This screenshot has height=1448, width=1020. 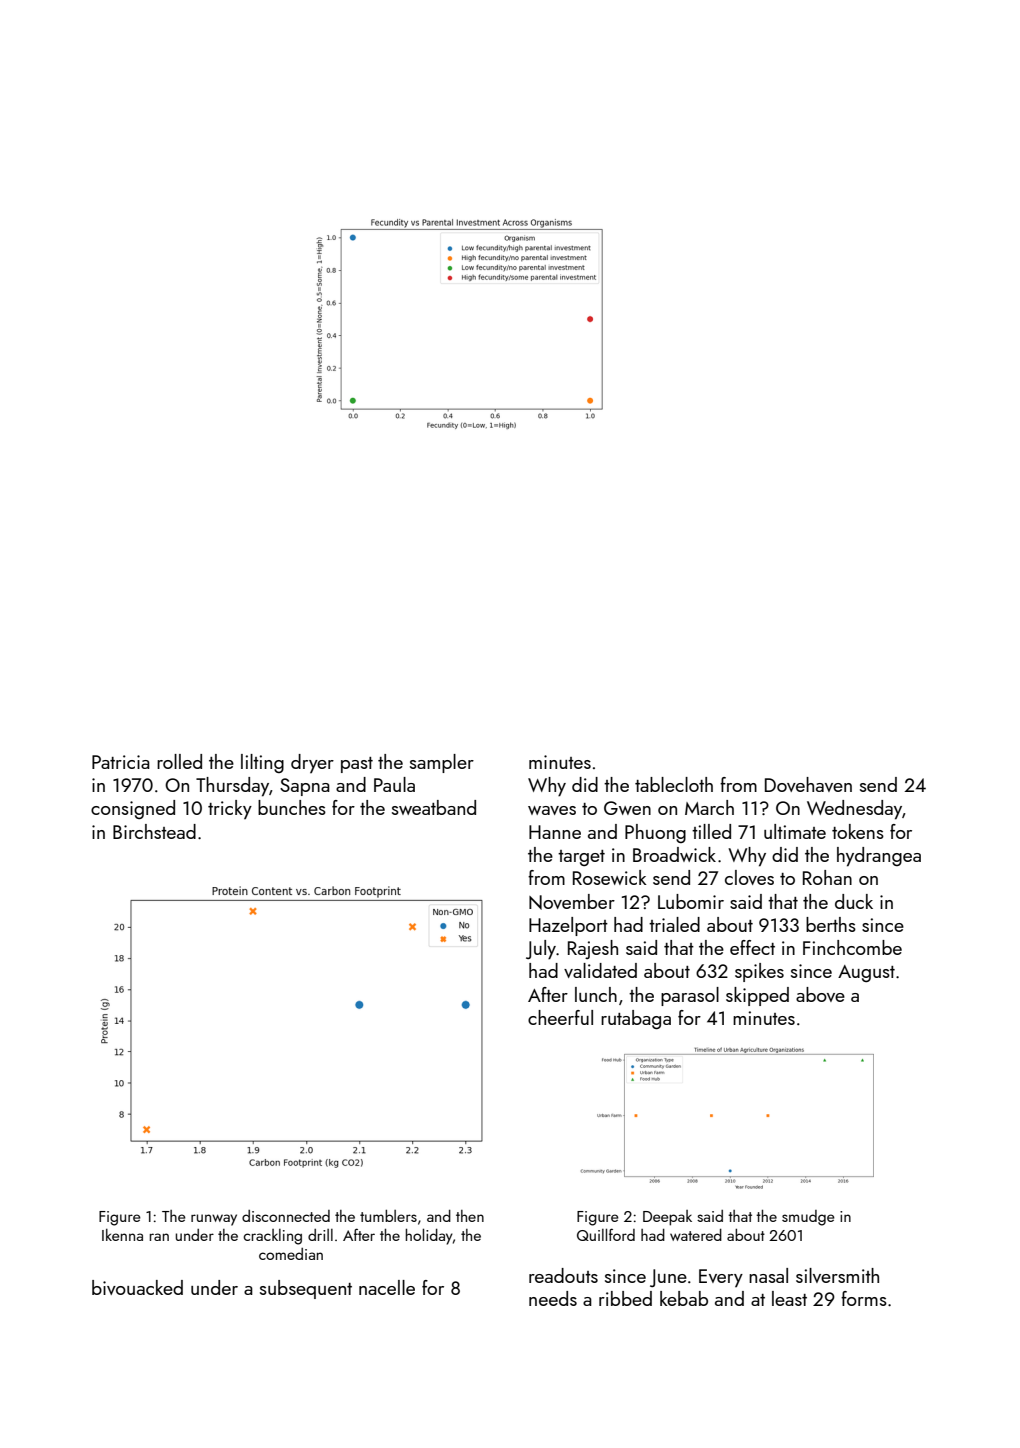 What do you see at coordinates (674, 784) in the screenshot?
I see `tablecloth` at bounding box center [674, 784].
